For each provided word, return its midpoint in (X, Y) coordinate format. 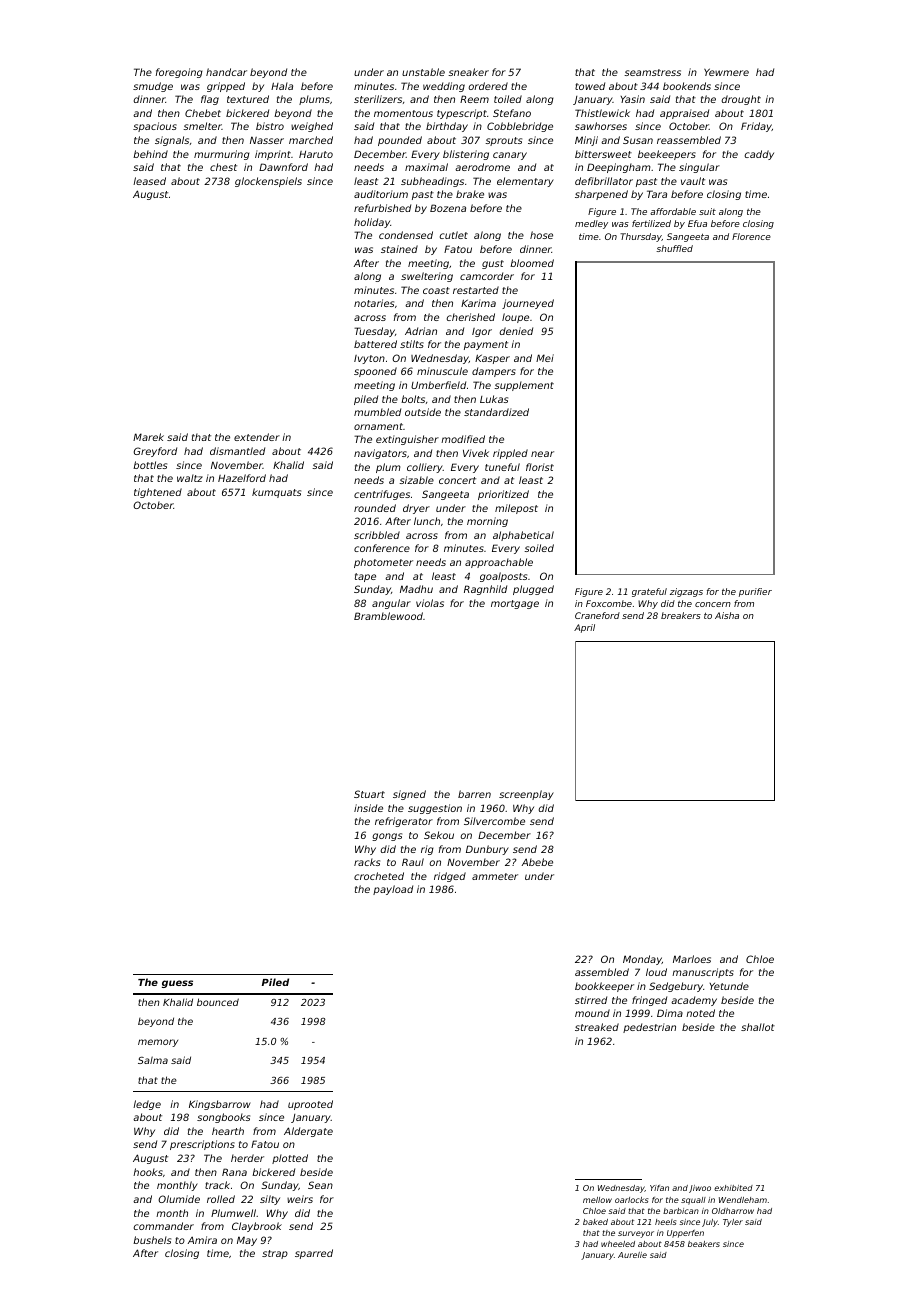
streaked (597, 1027)
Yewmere (726, 72)
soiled (539, 548)
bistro (270, 126)
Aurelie (632, 1255)
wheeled (618, 1244)
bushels (152, 1240)
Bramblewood (388, 616)
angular (391, 604)
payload (393, 890)
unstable (423, 72)
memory (158, 1043)
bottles (150, 465)
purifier (755, 592)
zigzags (686, 592)
